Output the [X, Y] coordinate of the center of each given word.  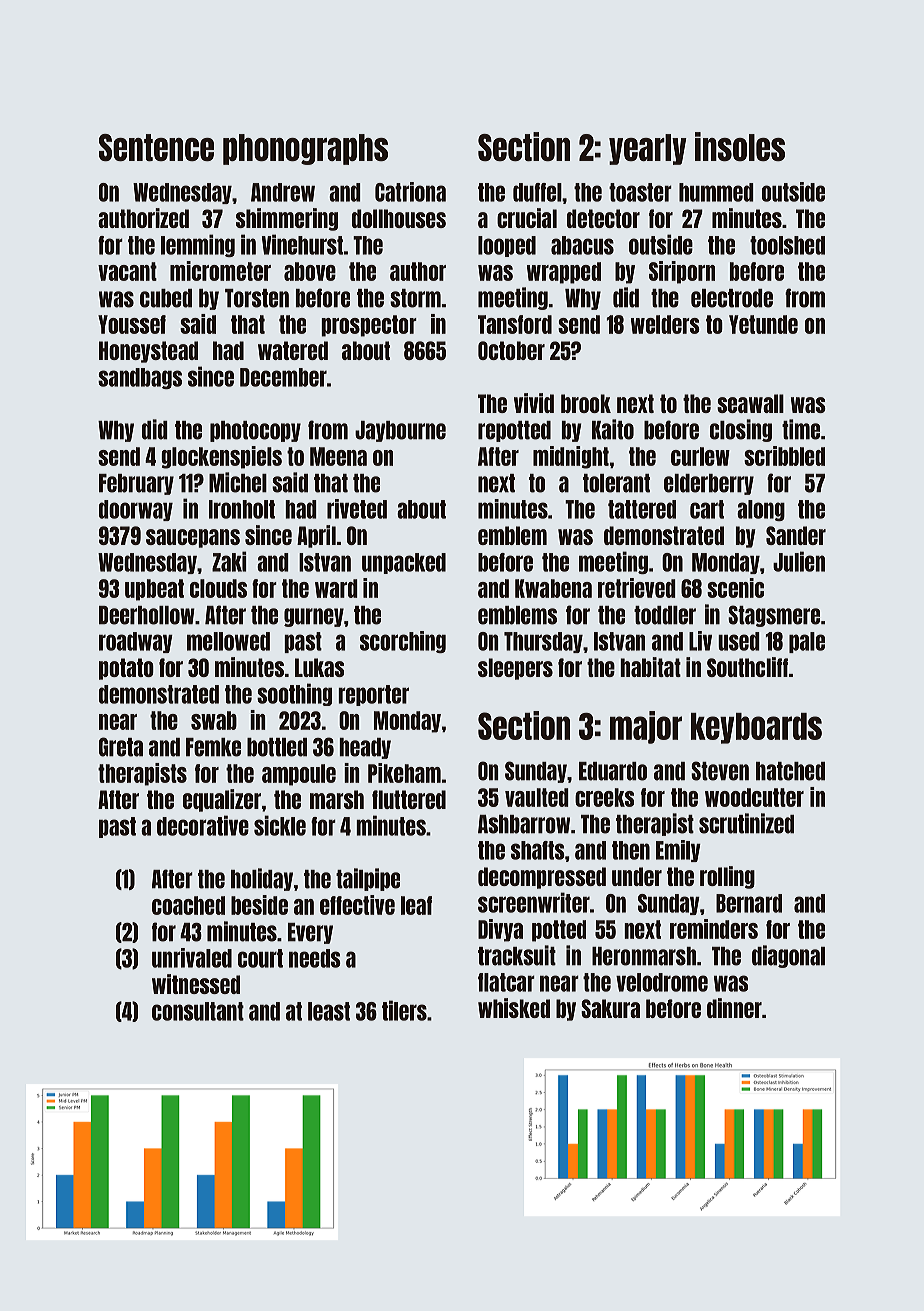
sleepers [515, 669]
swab [214, 720]
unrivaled [192, 958]
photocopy [255, 431]
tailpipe [368, 879]
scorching [403, 642]
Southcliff [747, 667]
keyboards [756, 728]
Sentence [156, 147]
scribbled [784, 456]
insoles [740, 146]
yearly [648, 149]
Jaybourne [400, 431]
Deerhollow [147, 615]
